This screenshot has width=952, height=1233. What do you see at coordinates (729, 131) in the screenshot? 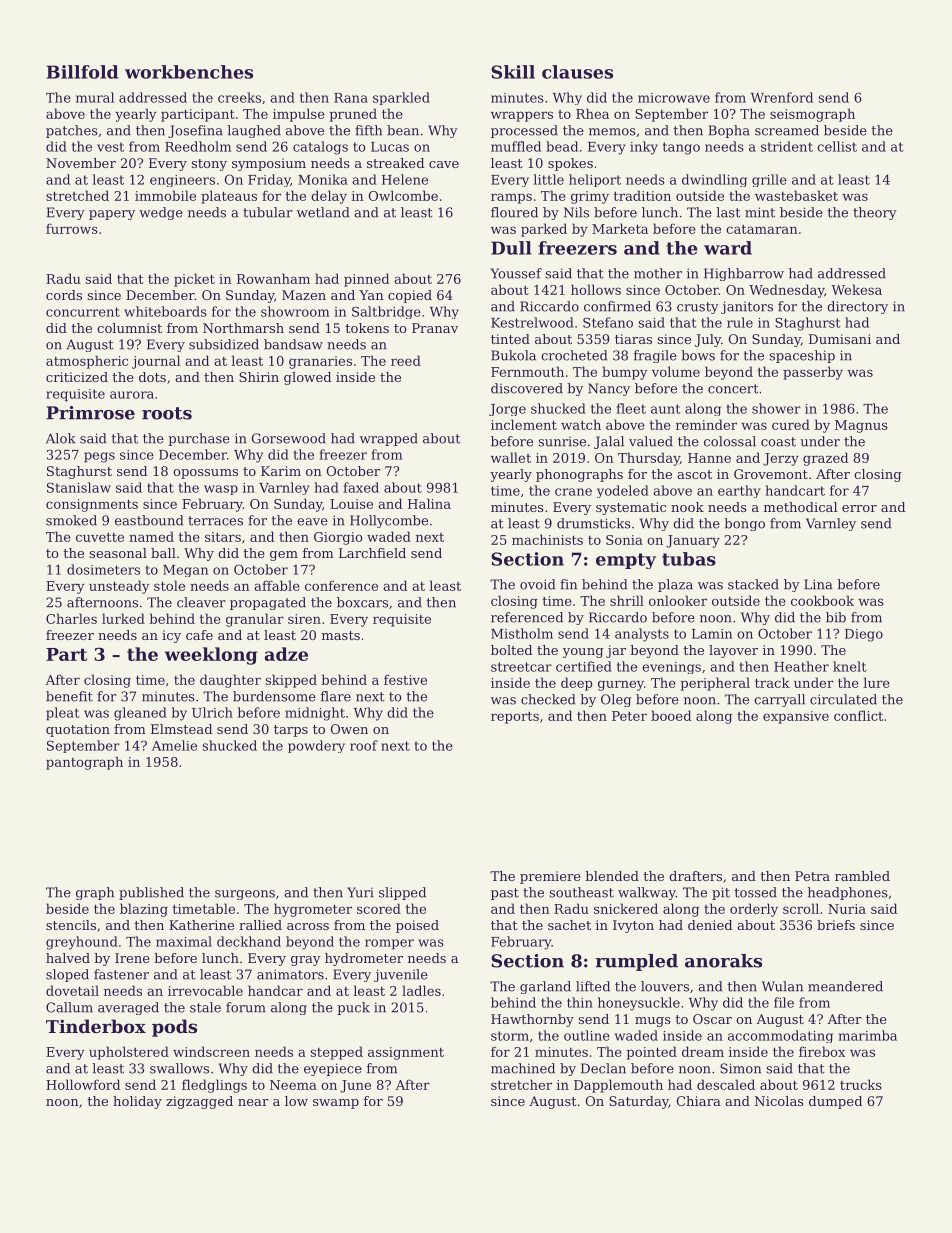
I see `Bopha` at bounding box center [729, 131].
